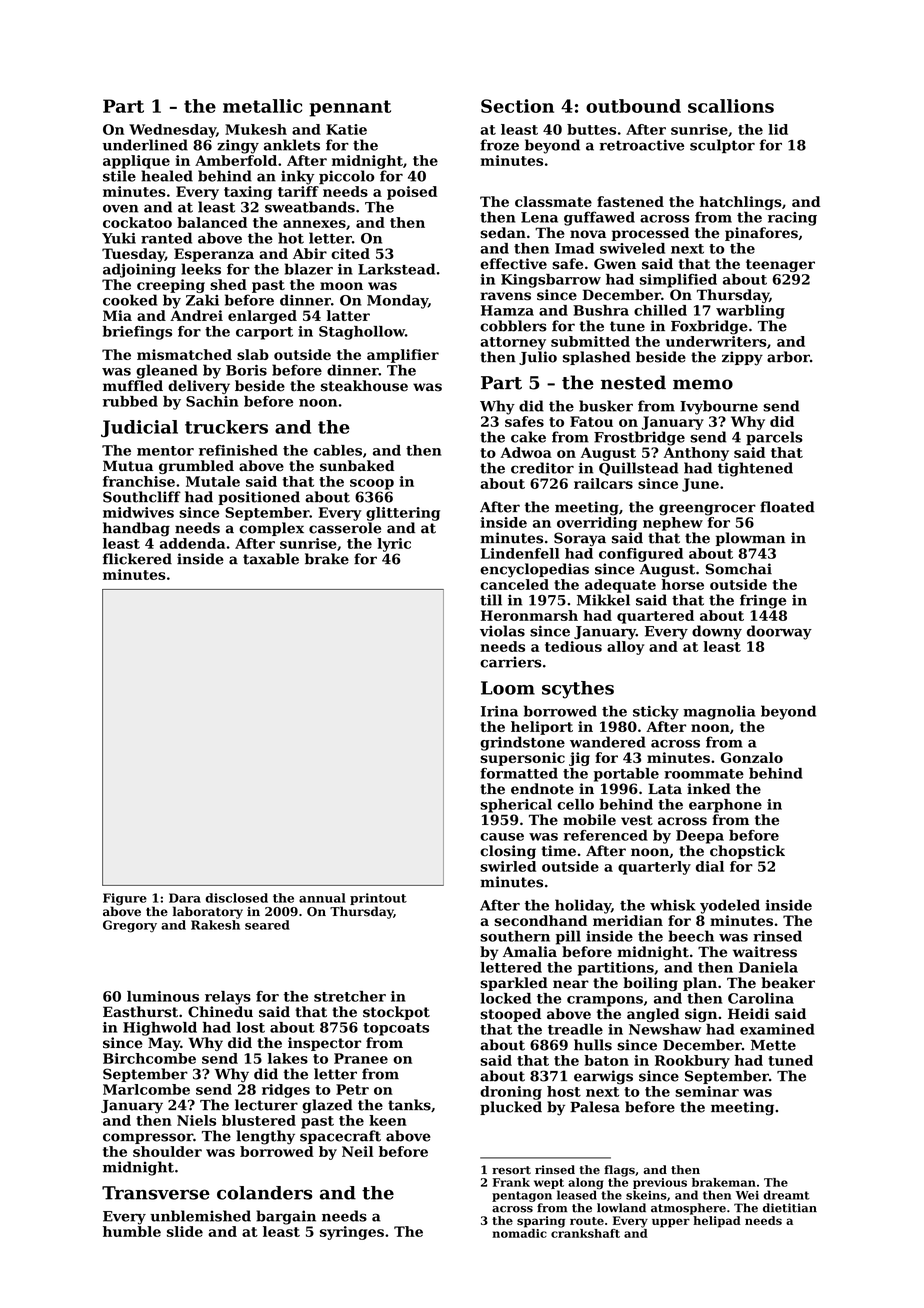 The image size is (924, 1308). What do you see at coordinates (517, 106) in the document?
I see `Section` at bounding box center [517, 106].
